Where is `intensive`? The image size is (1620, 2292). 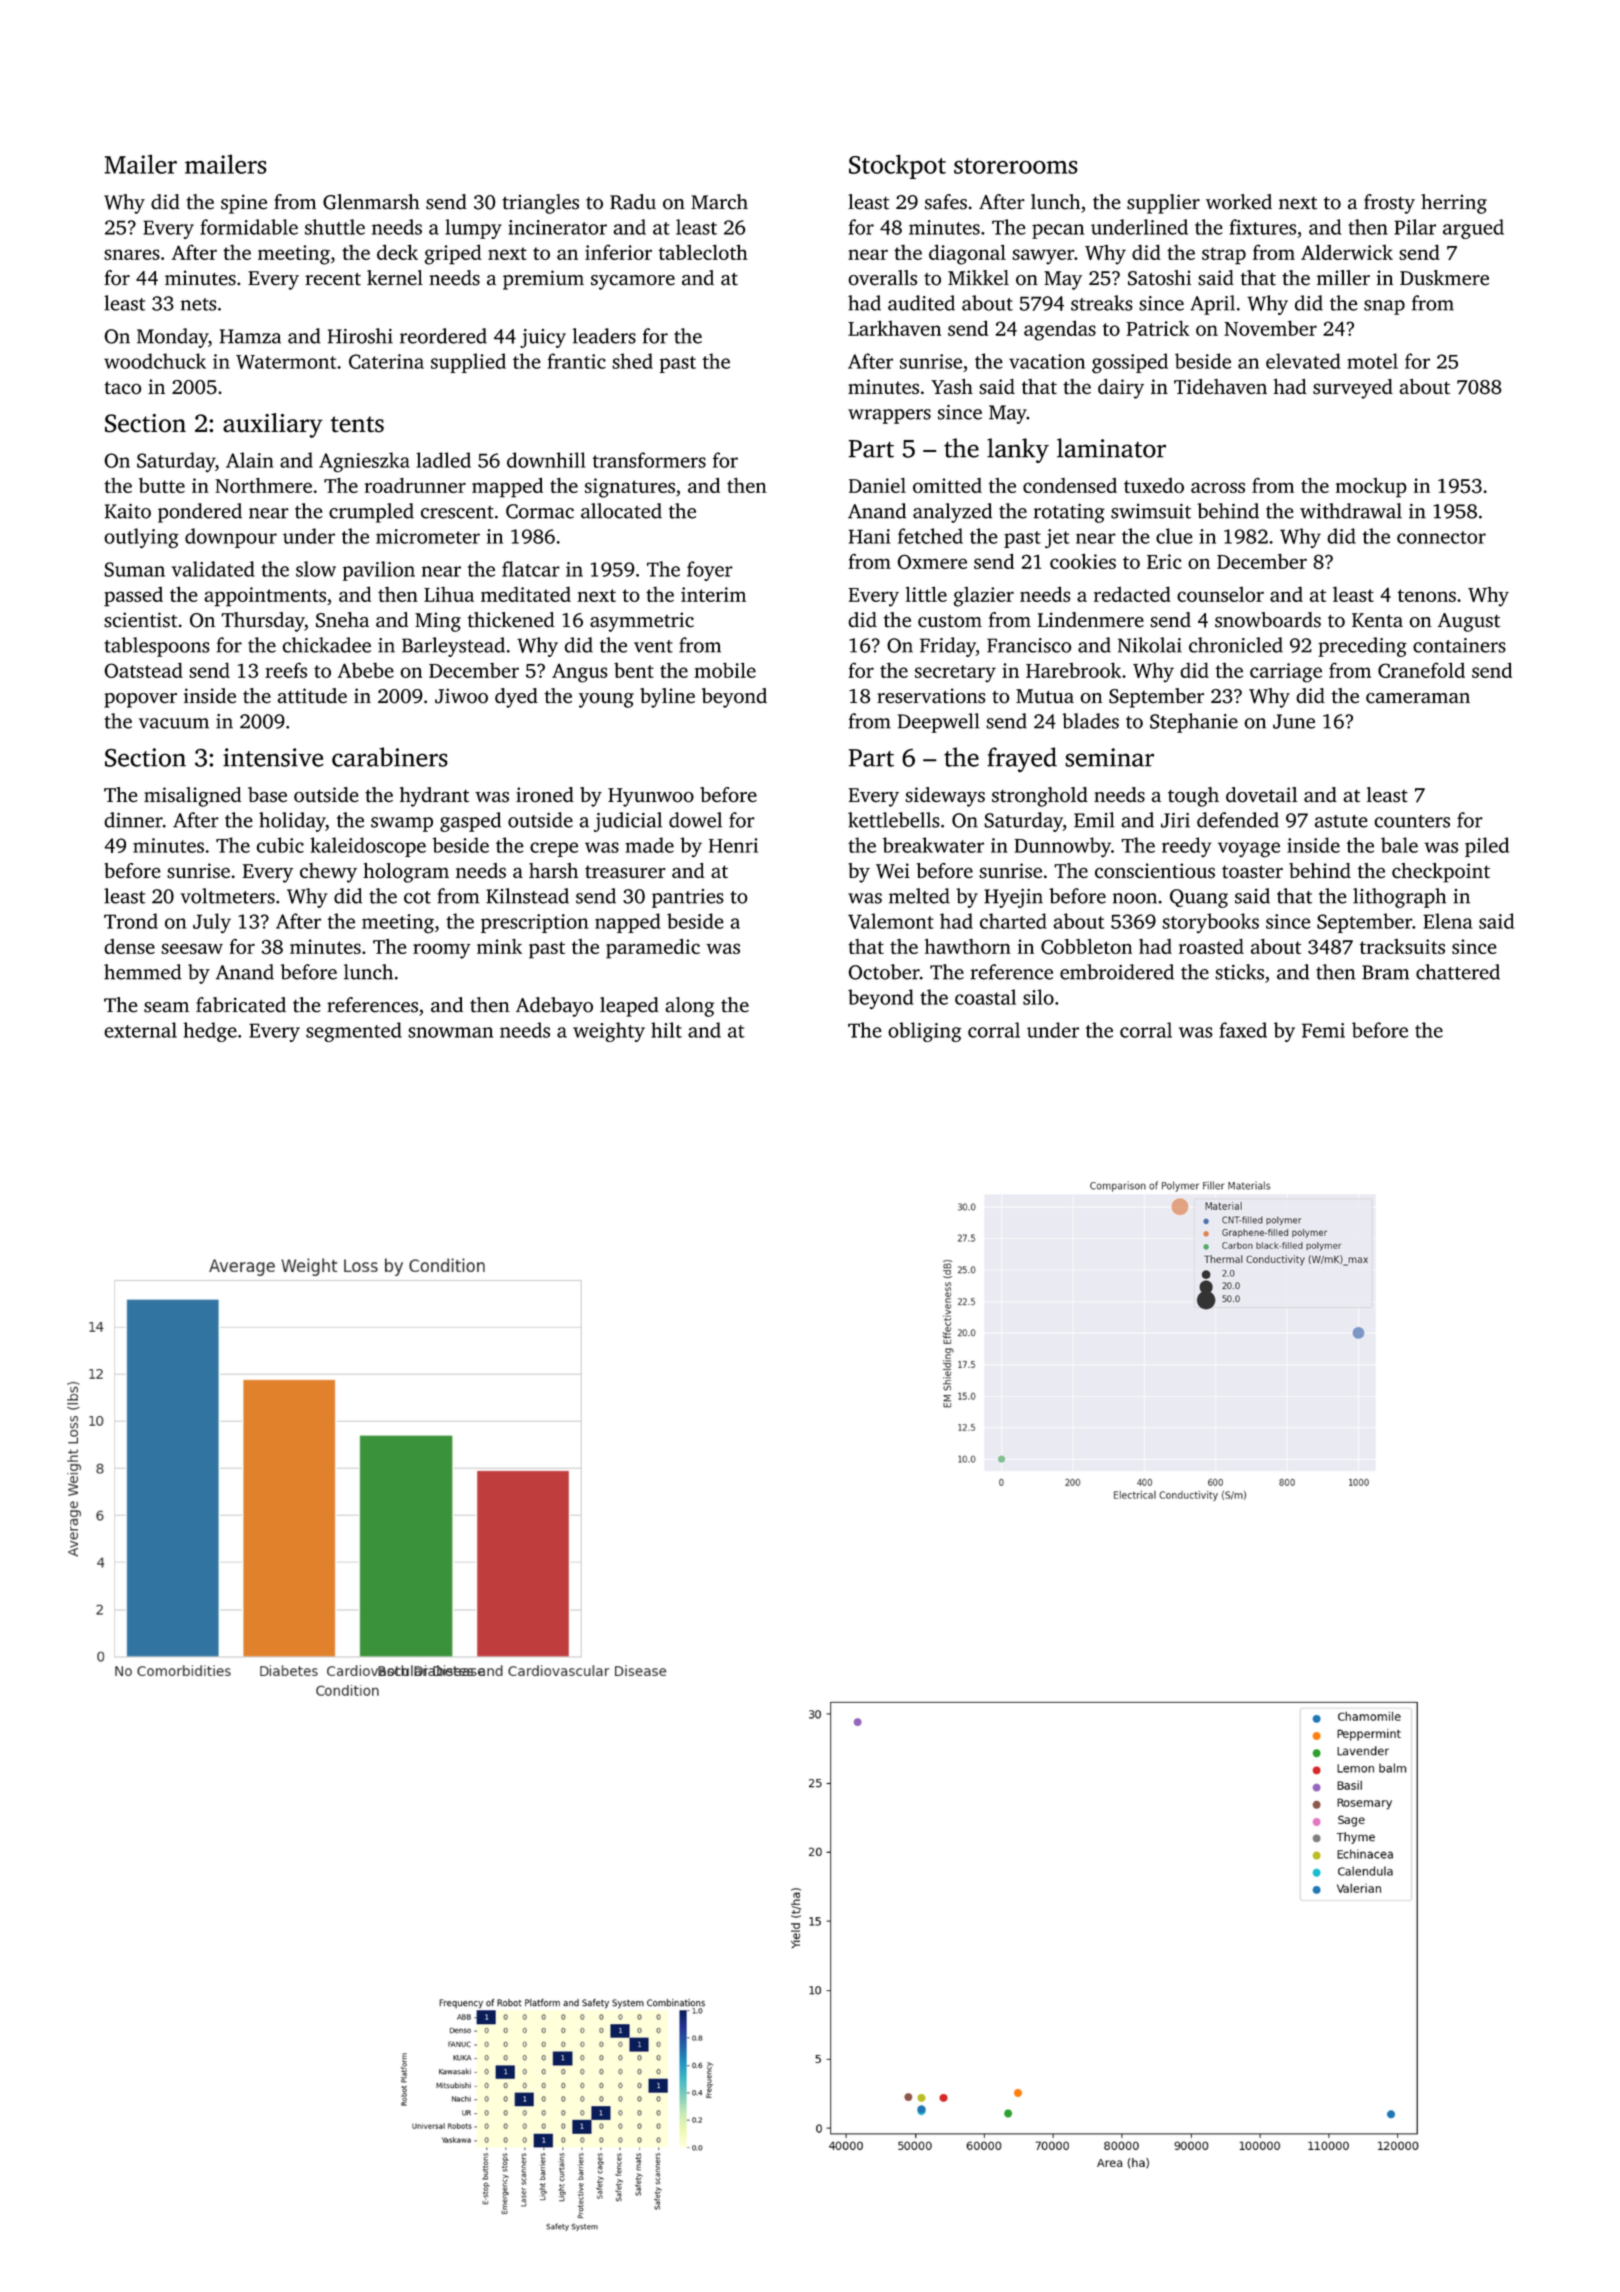
intensive is located at coordinates (273, 757).
